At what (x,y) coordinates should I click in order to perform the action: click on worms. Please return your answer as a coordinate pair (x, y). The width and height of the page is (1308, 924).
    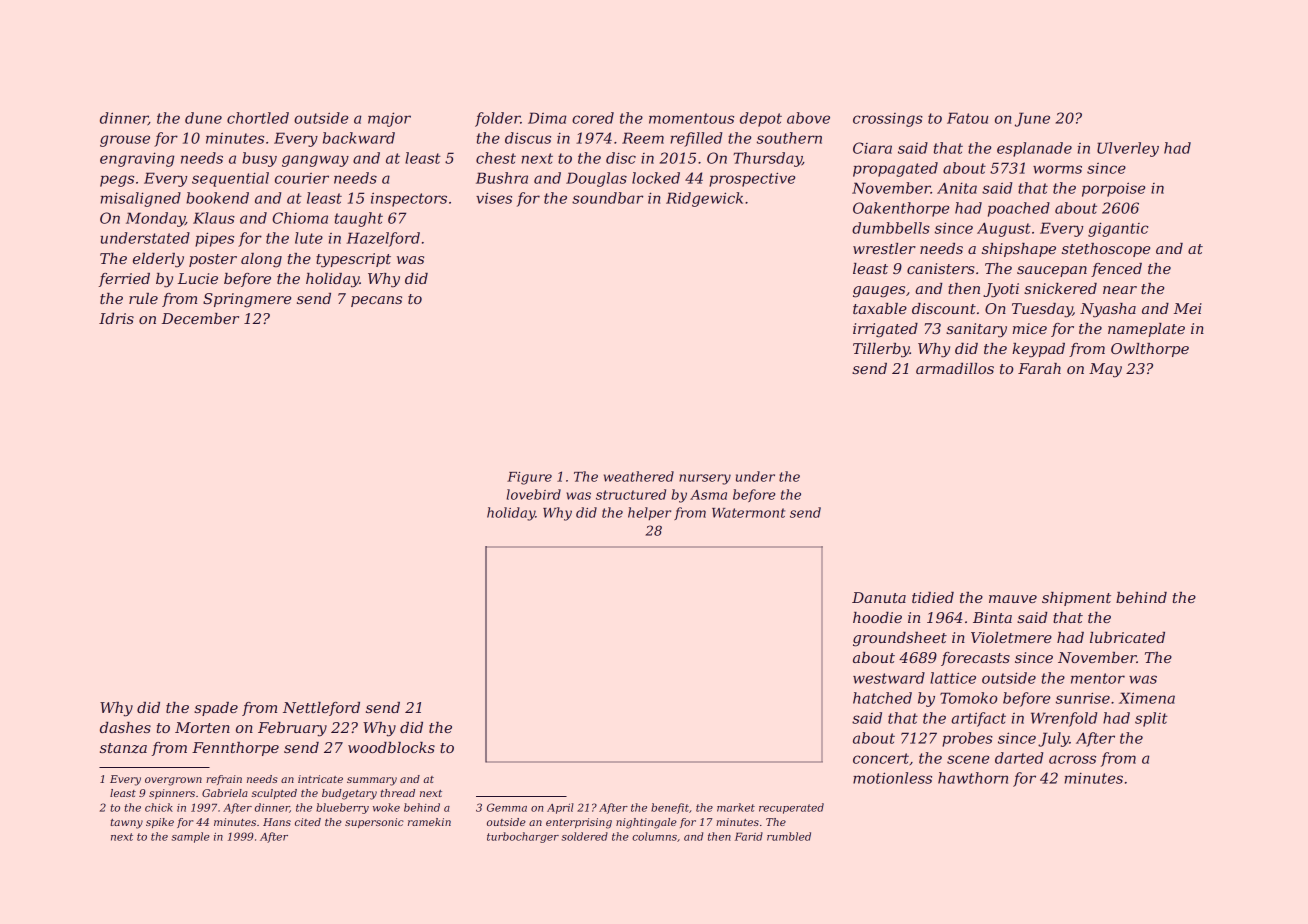
    Looking at the image, I should click on (1057, 169).
